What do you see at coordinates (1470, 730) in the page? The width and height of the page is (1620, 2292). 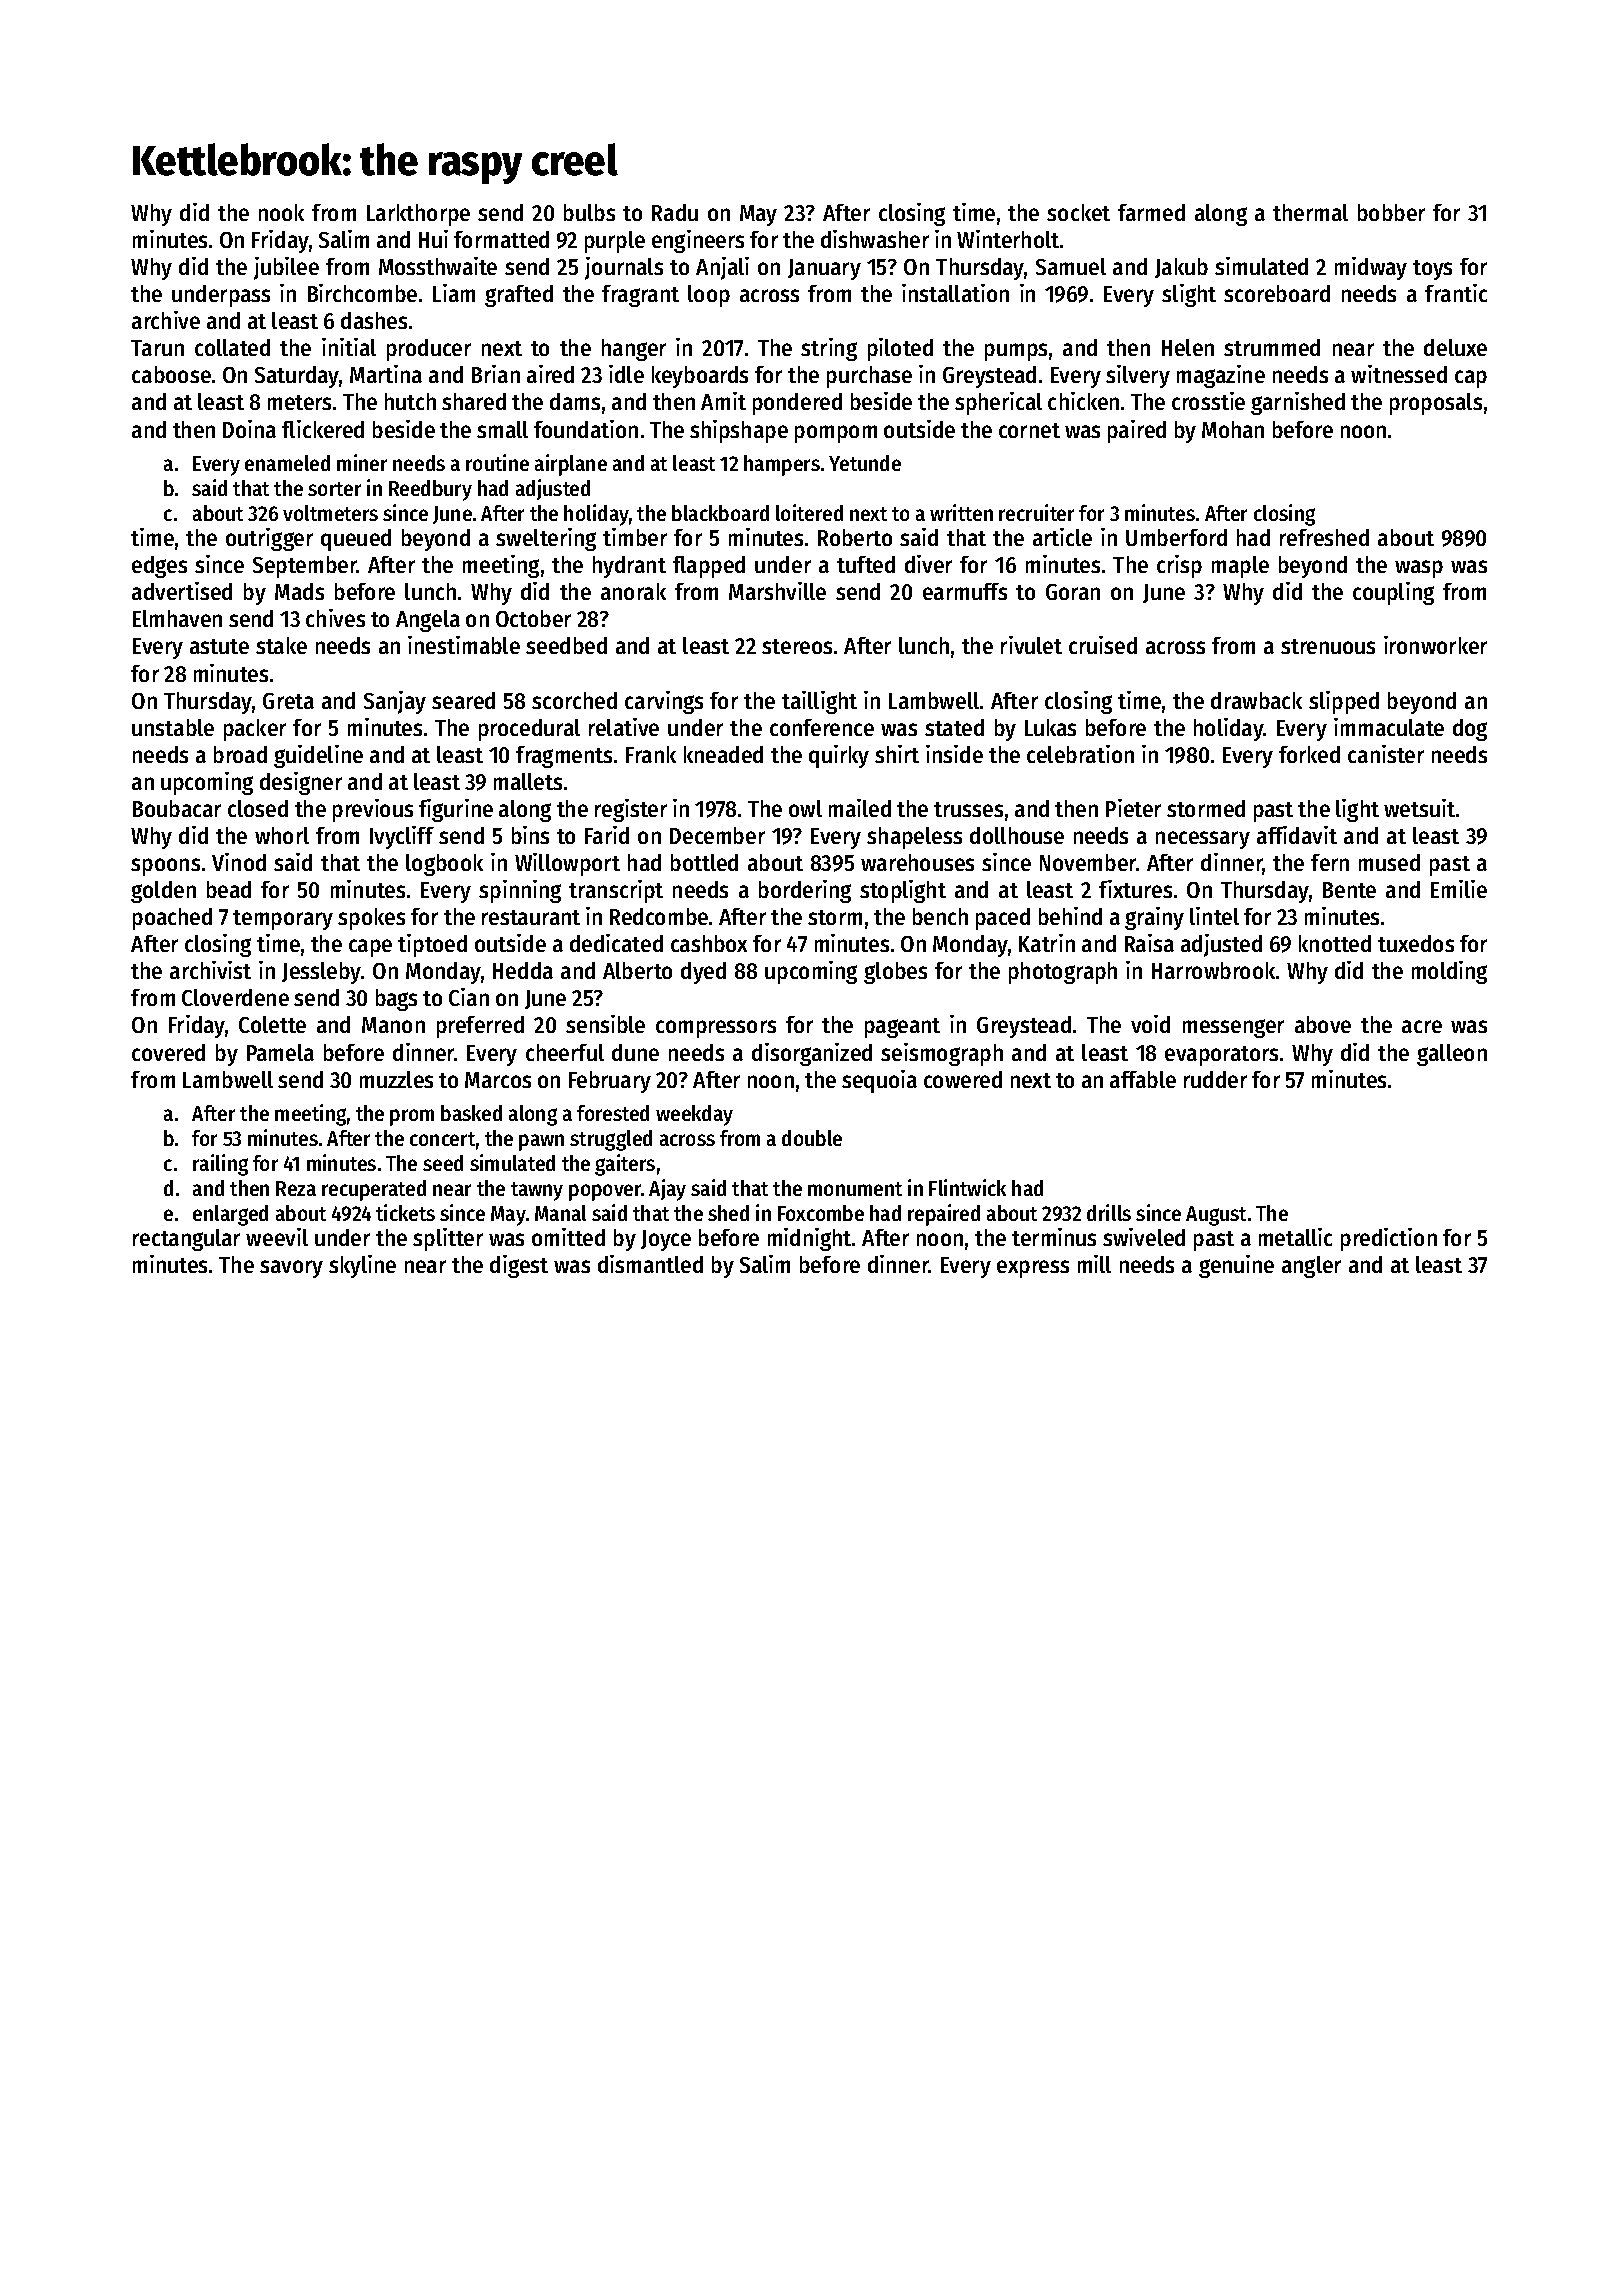 I see `dog` at bounding box center [1470, 730].
